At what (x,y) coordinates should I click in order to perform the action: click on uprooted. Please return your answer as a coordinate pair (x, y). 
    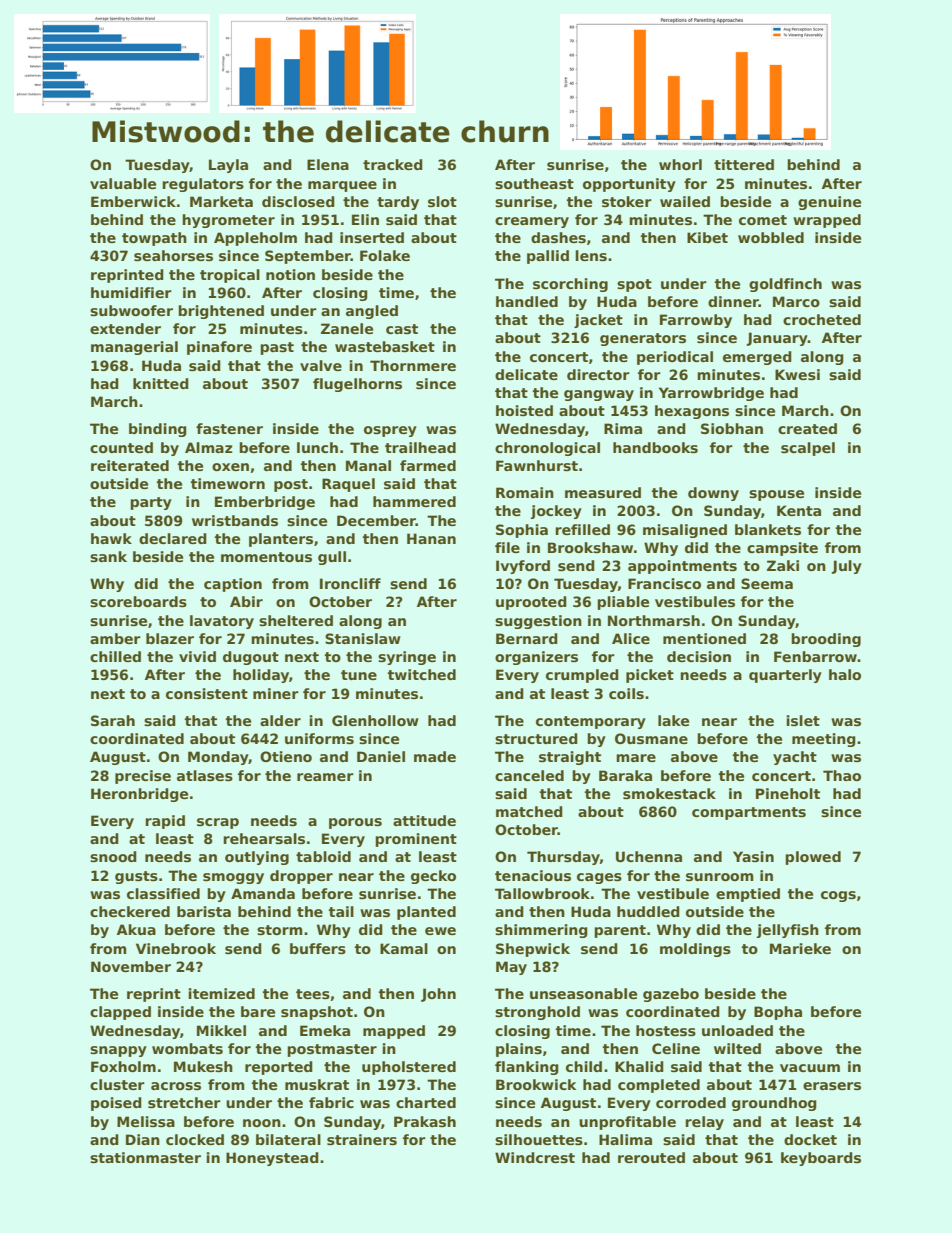
    Looking at the image, I should click on (531, 603).
